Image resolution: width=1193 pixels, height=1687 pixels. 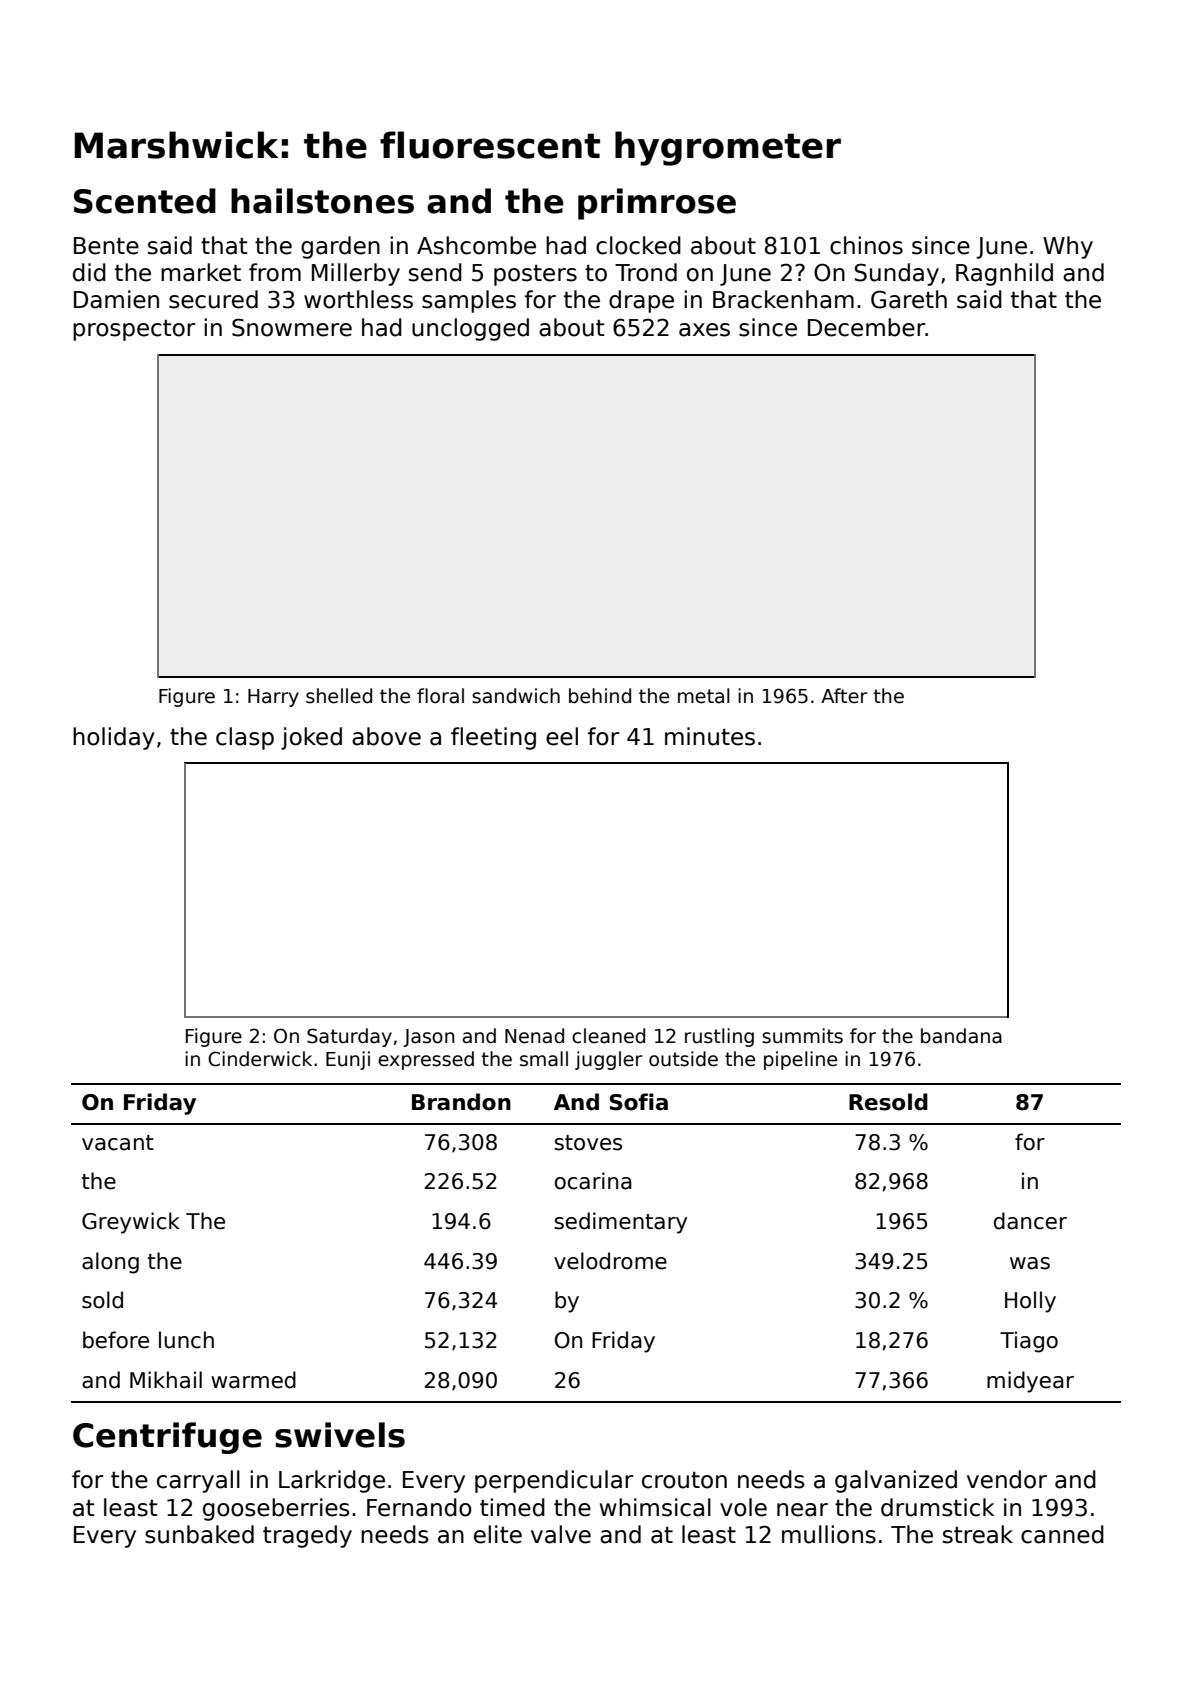 What do you see at coordinates (610, 1261) in the document?
I see `velodrome` at bounding box center [610, 1261].
